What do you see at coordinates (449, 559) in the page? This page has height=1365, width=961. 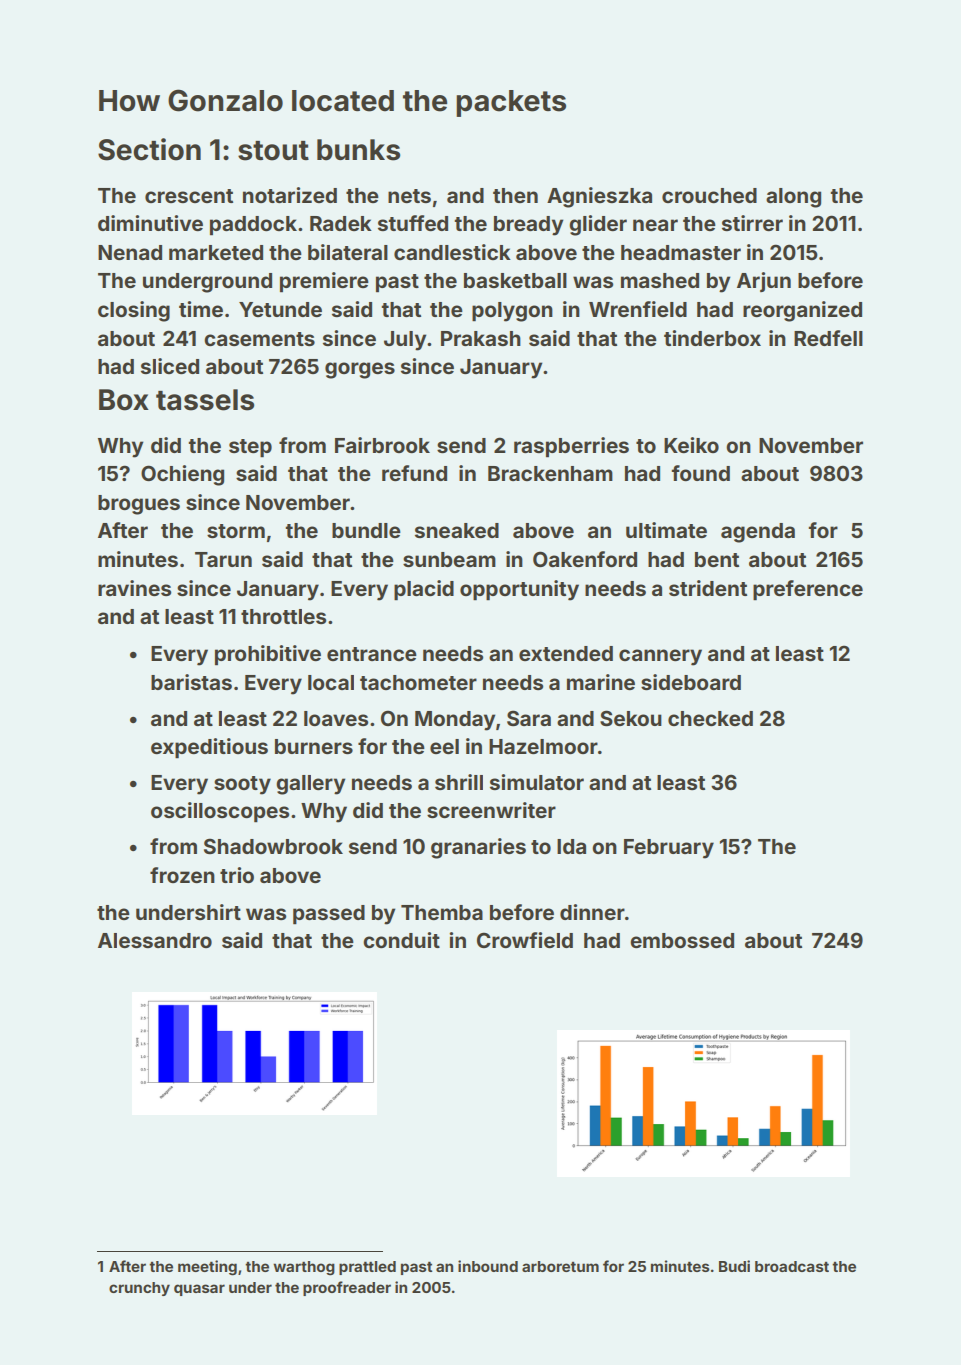 I see `sunbeam` at bounding box center [449, 559].
